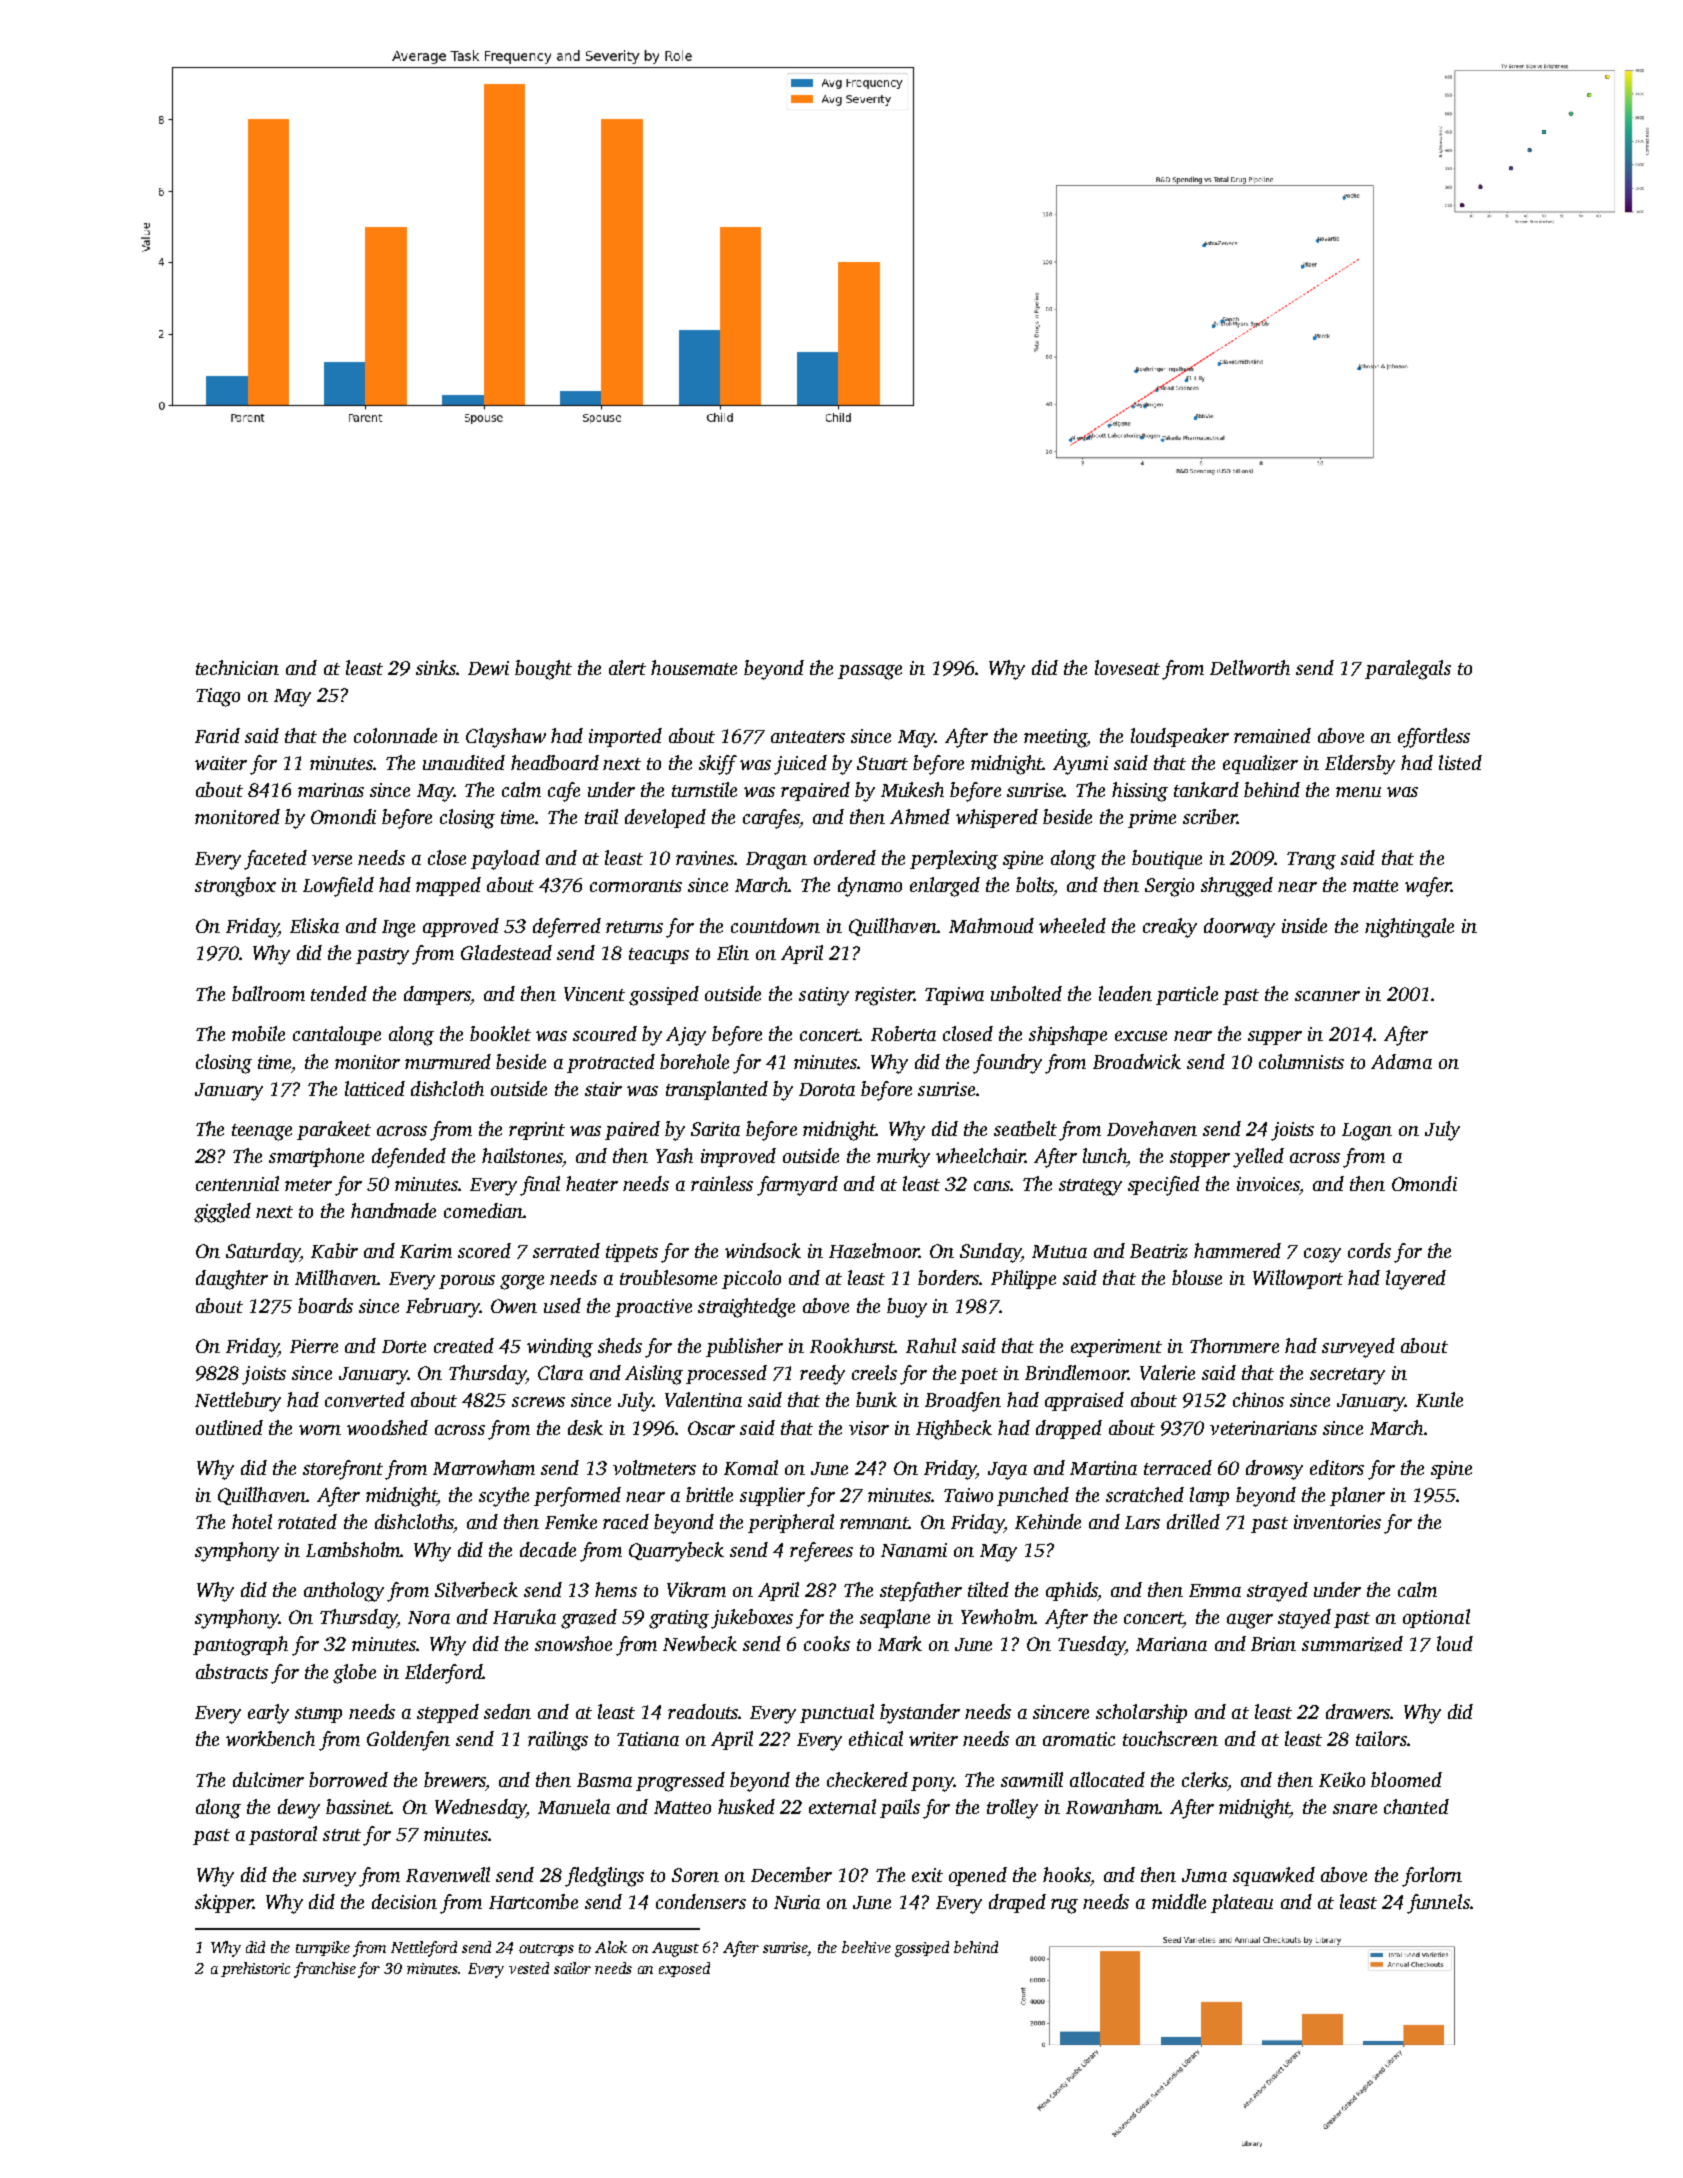 The width and height of the document is (1683, 2178). What do you see at coordinates (1023, 1279) in the document?
I see `Philippe` at bounding box center [1023, 1279].
